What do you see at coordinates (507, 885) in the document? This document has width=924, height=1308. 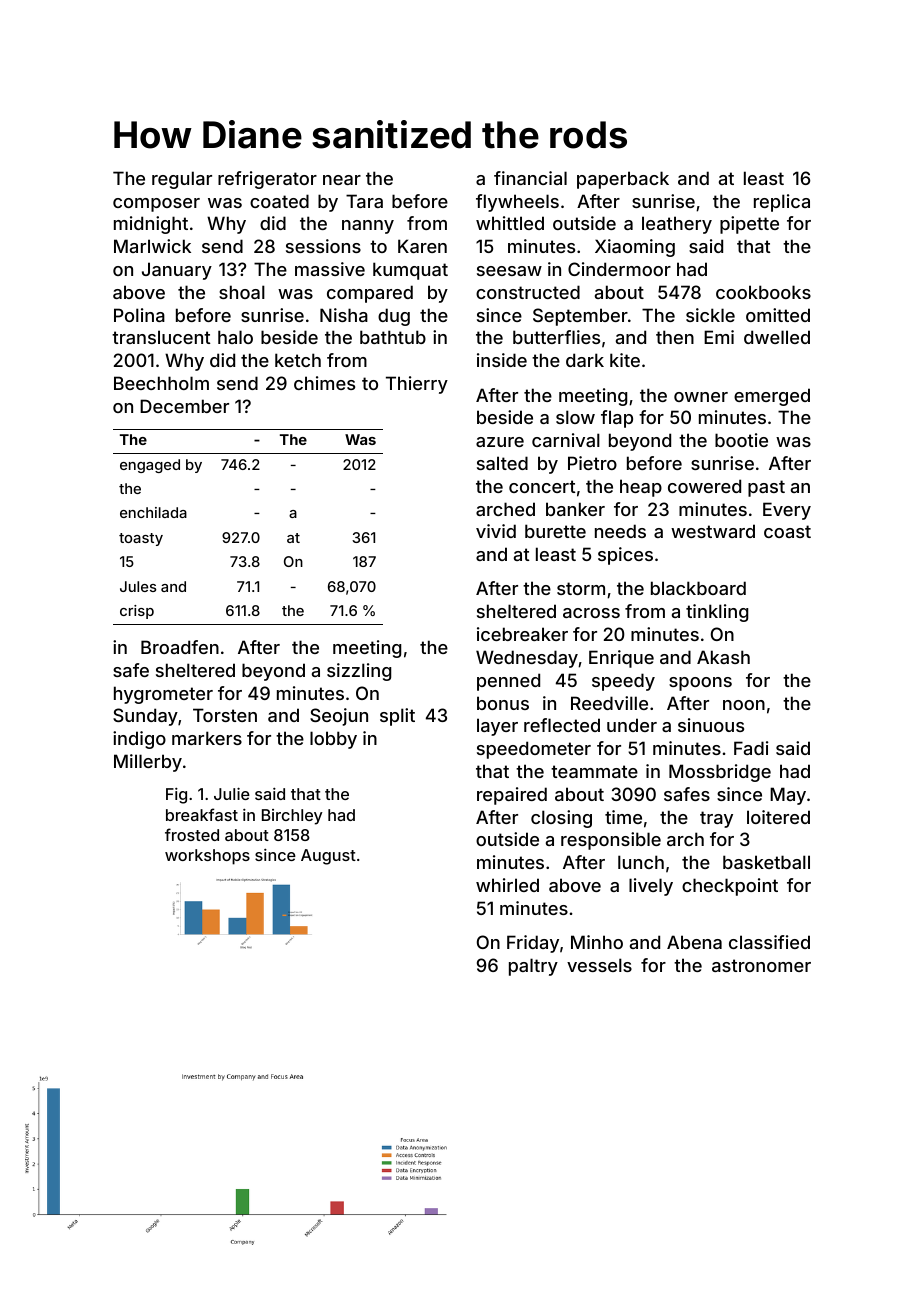 I see `whirled` at bounding box center [507, 885].
